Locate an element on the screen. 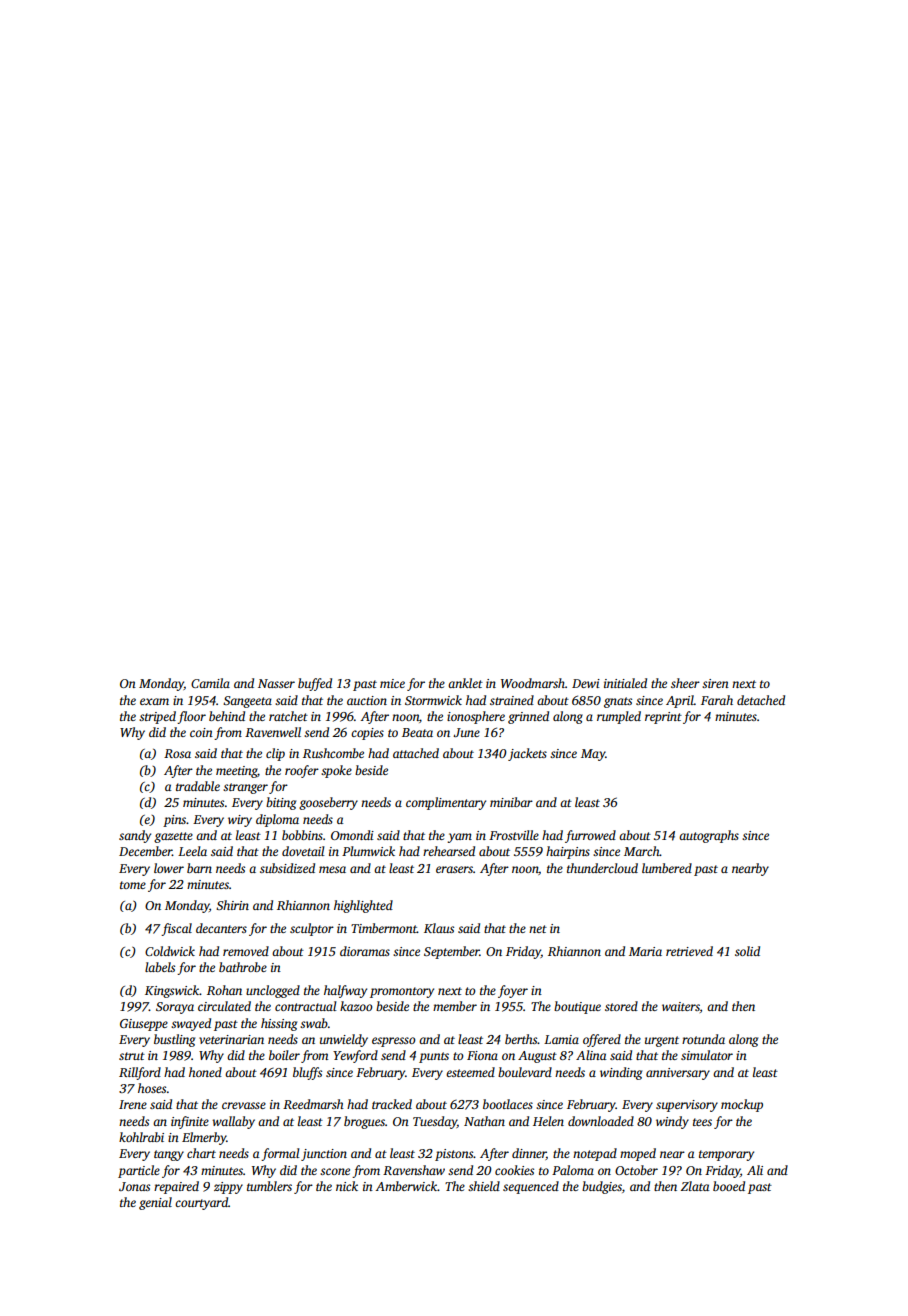  attached is located at coordinates (416, 753).
